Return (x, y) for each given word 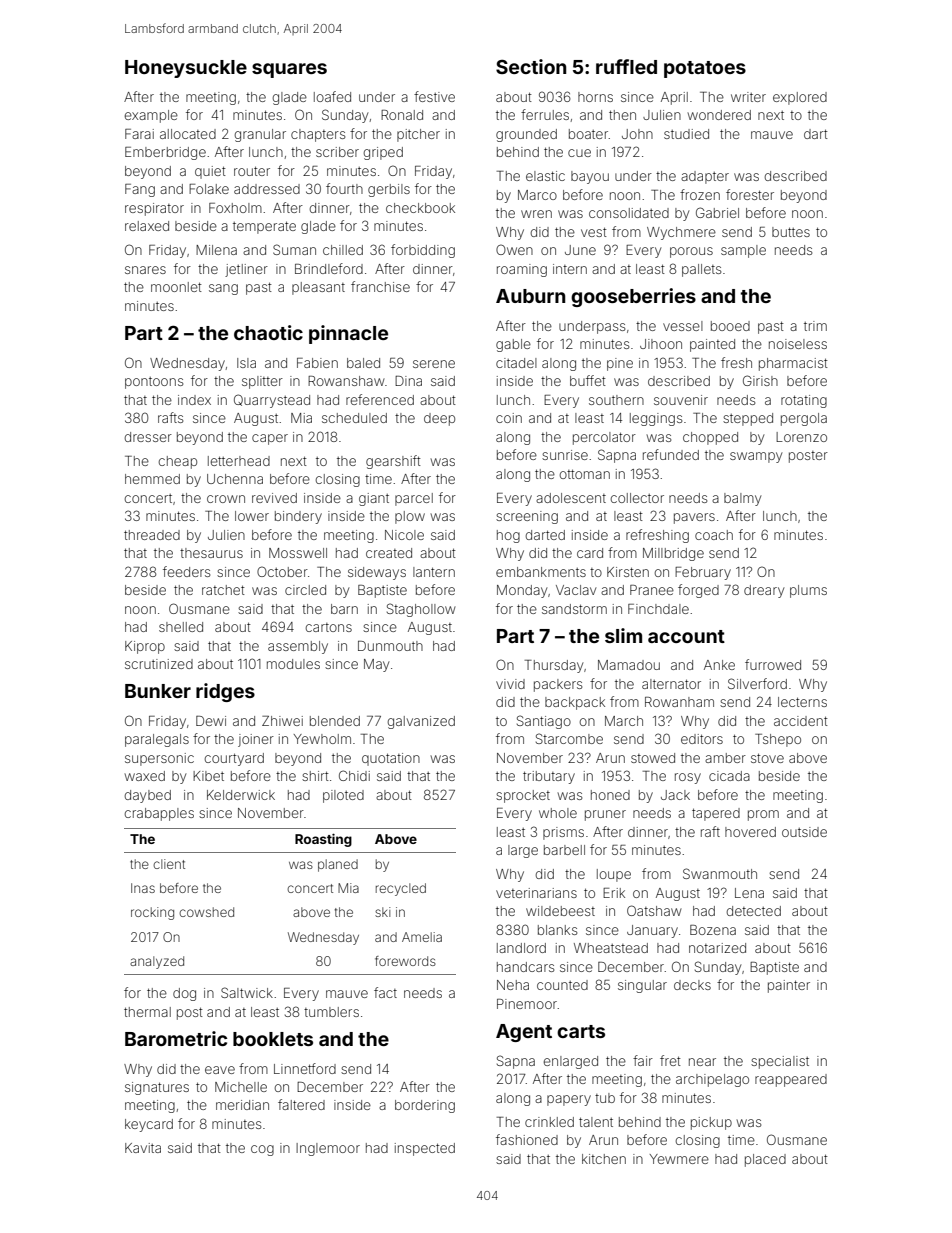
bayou (590, 177)
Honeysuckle (186, 69)
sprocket (523, 796)
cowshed (206, 912)
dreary (764, 591)
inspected (425, 1149)
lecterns (802, 702)
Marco (537, 195)
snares (145, 270)
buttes (791, 232)
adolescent (571, 498)
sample (743, 251)
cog (262, 1150)
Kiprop (145, 647)
